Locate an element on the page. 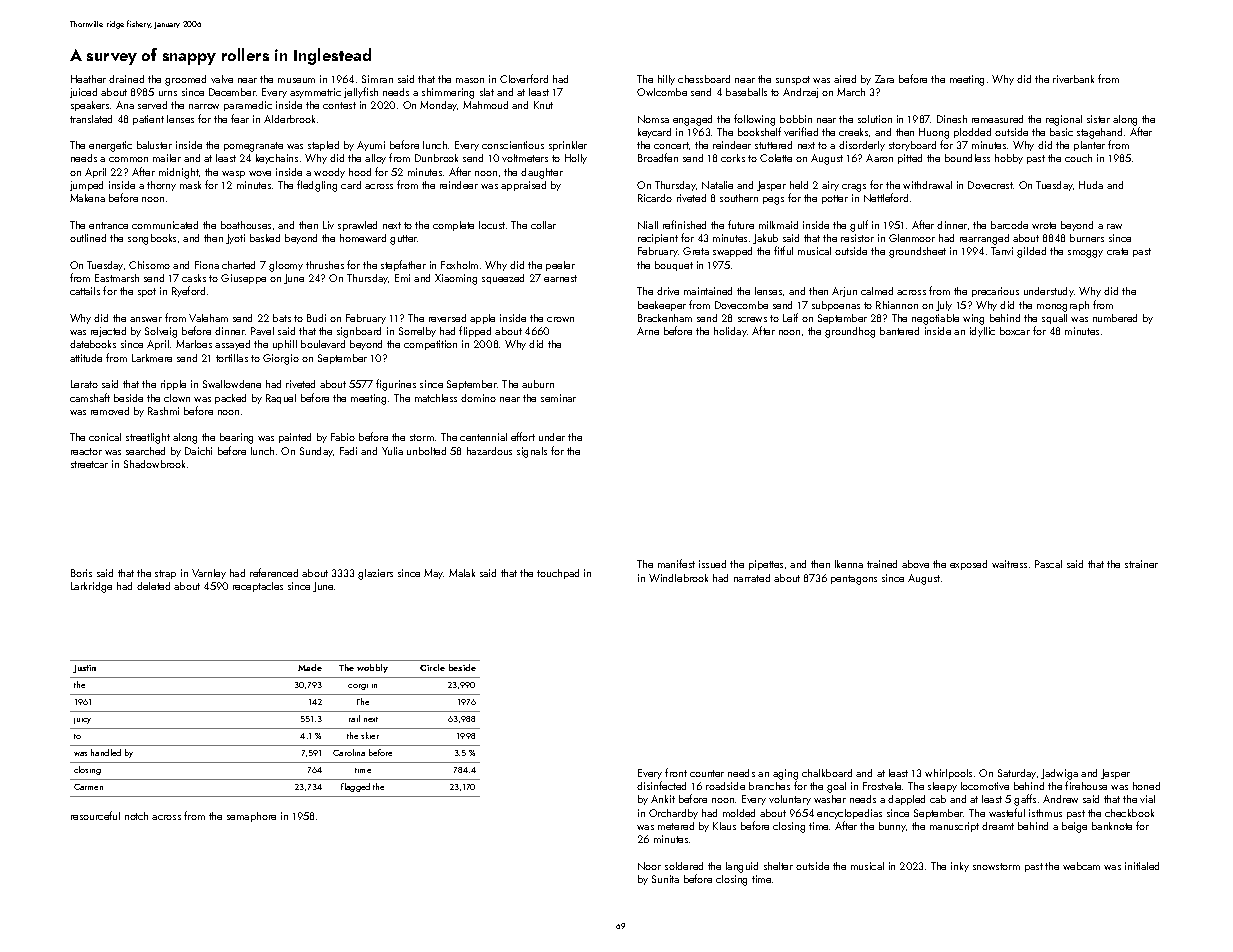 Image resolution: width=1233 pixels, height=952 pixels. hilly is located at coordinates (666, 80).
